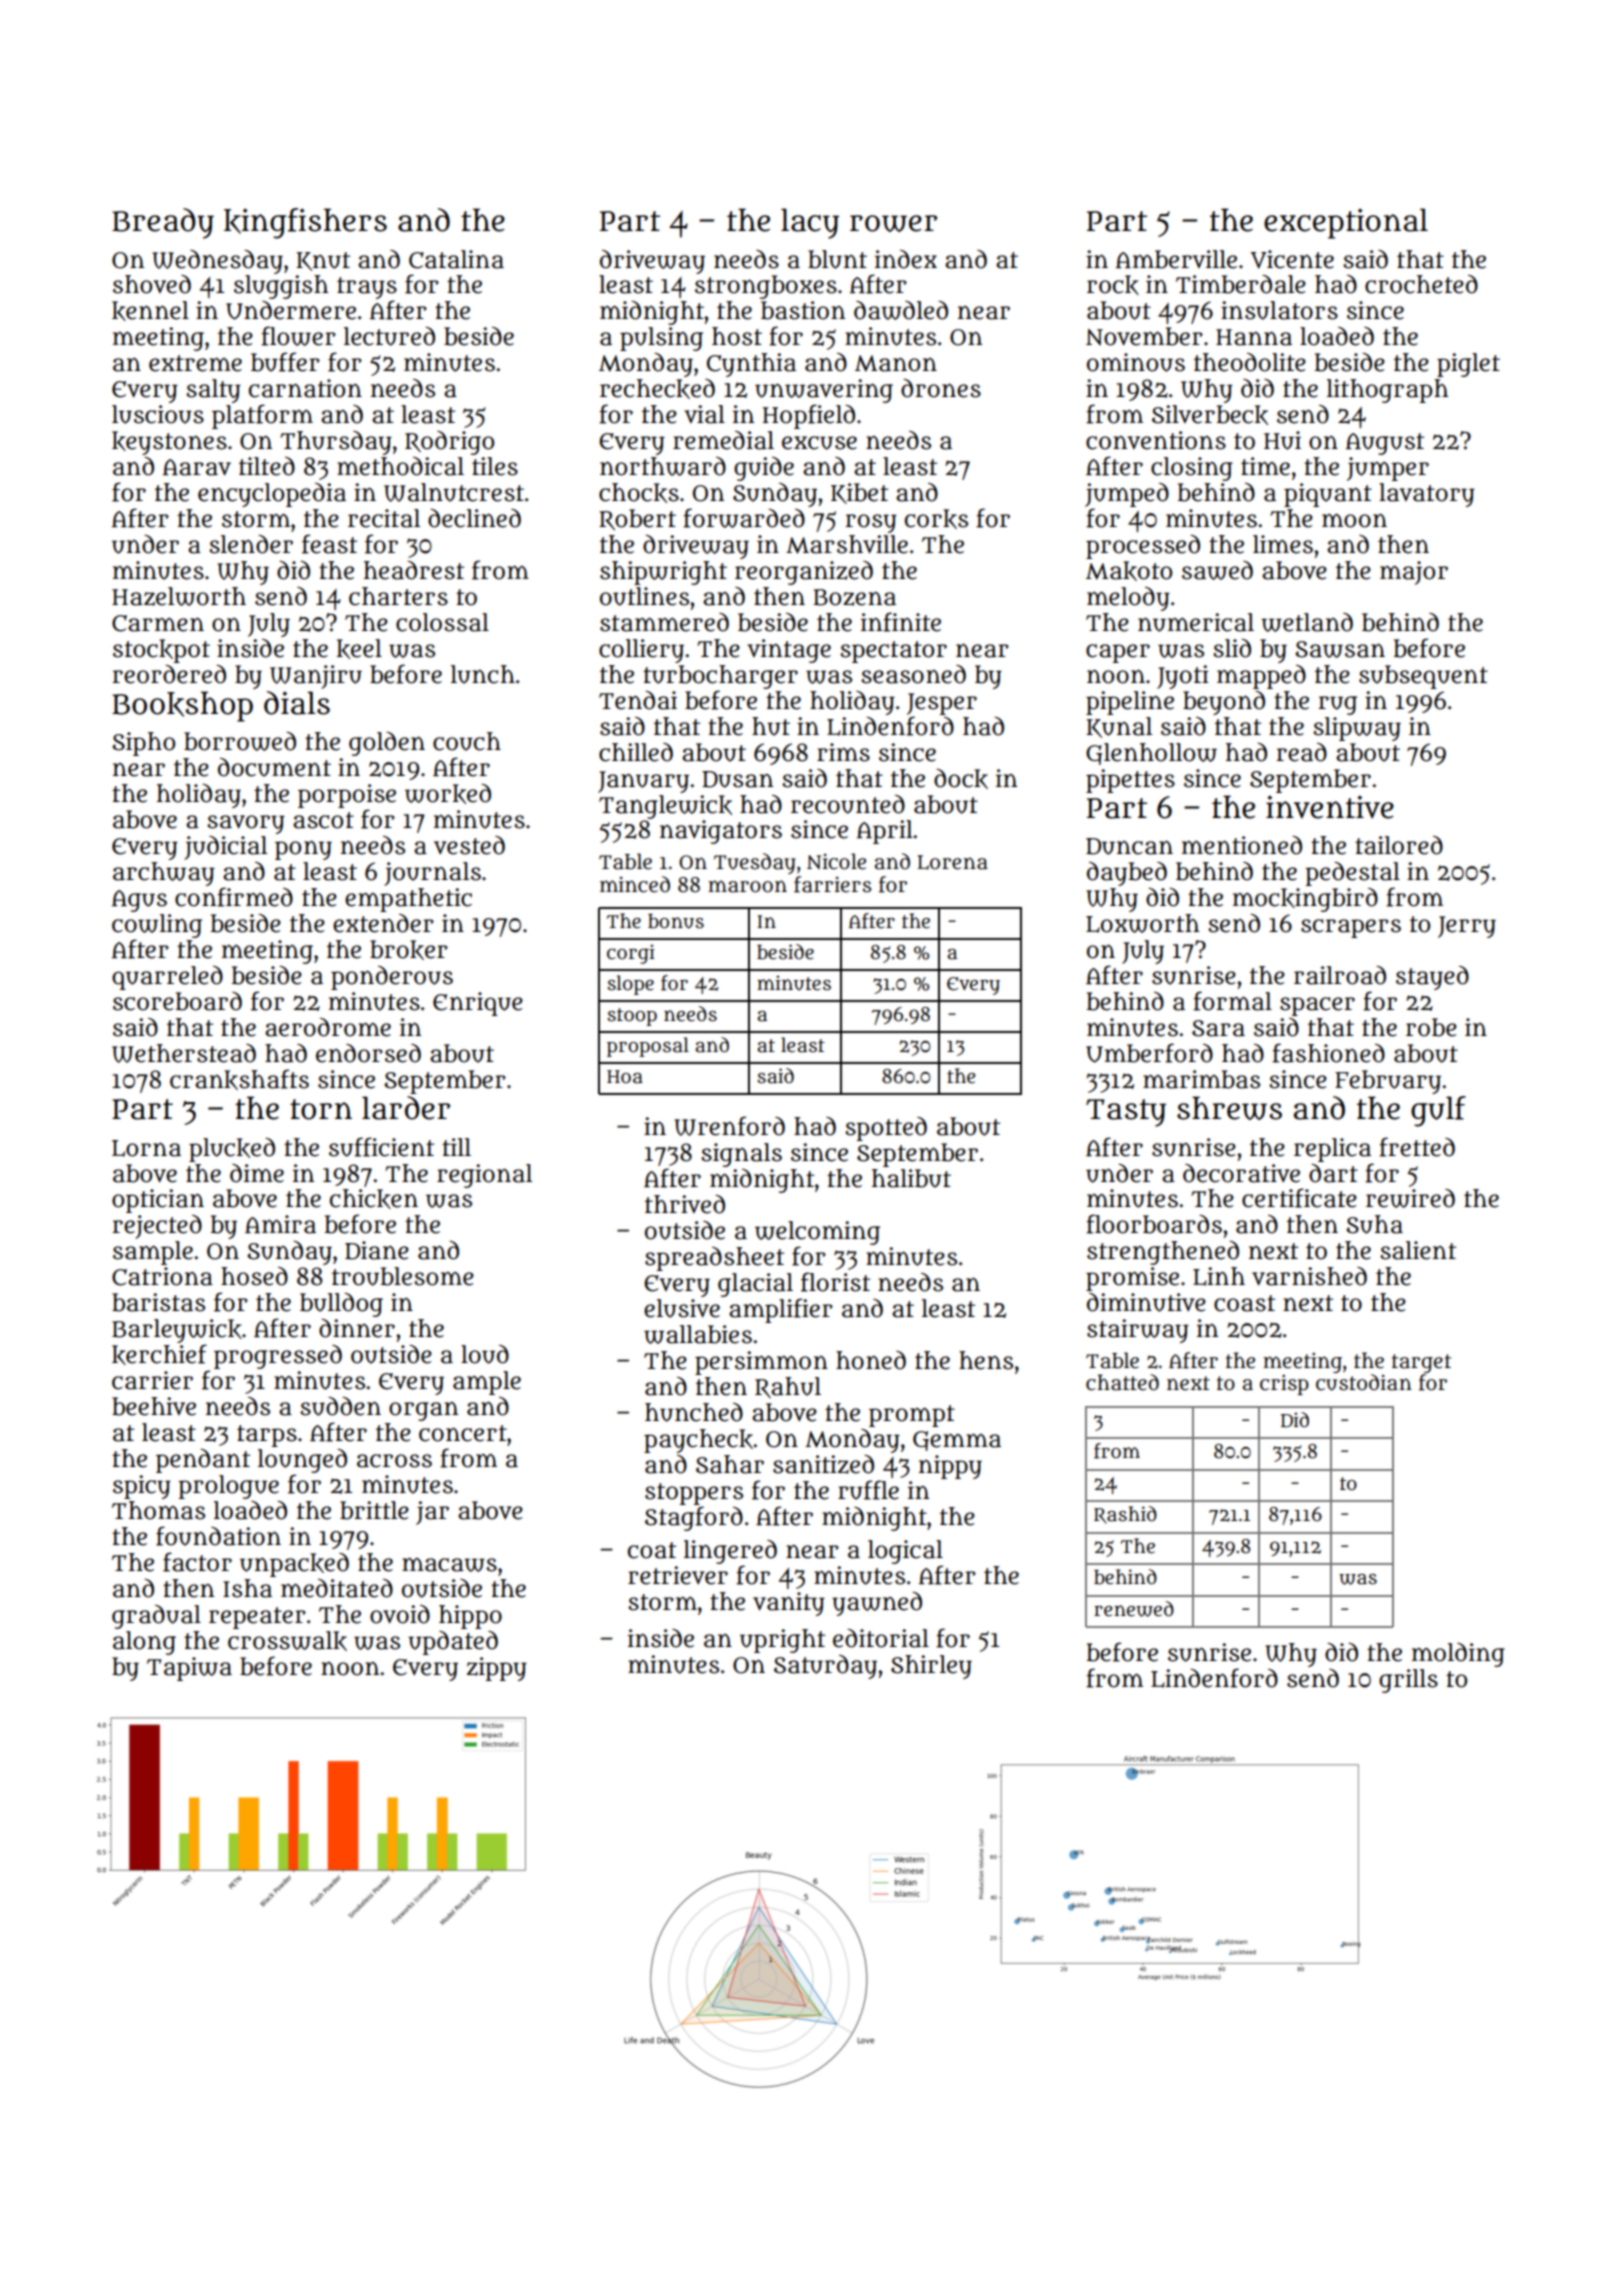 The height and width of the image is (2292, 1620). Describe the element at coordinates (392, 978) in the image. I see `ponderous` at that location.
